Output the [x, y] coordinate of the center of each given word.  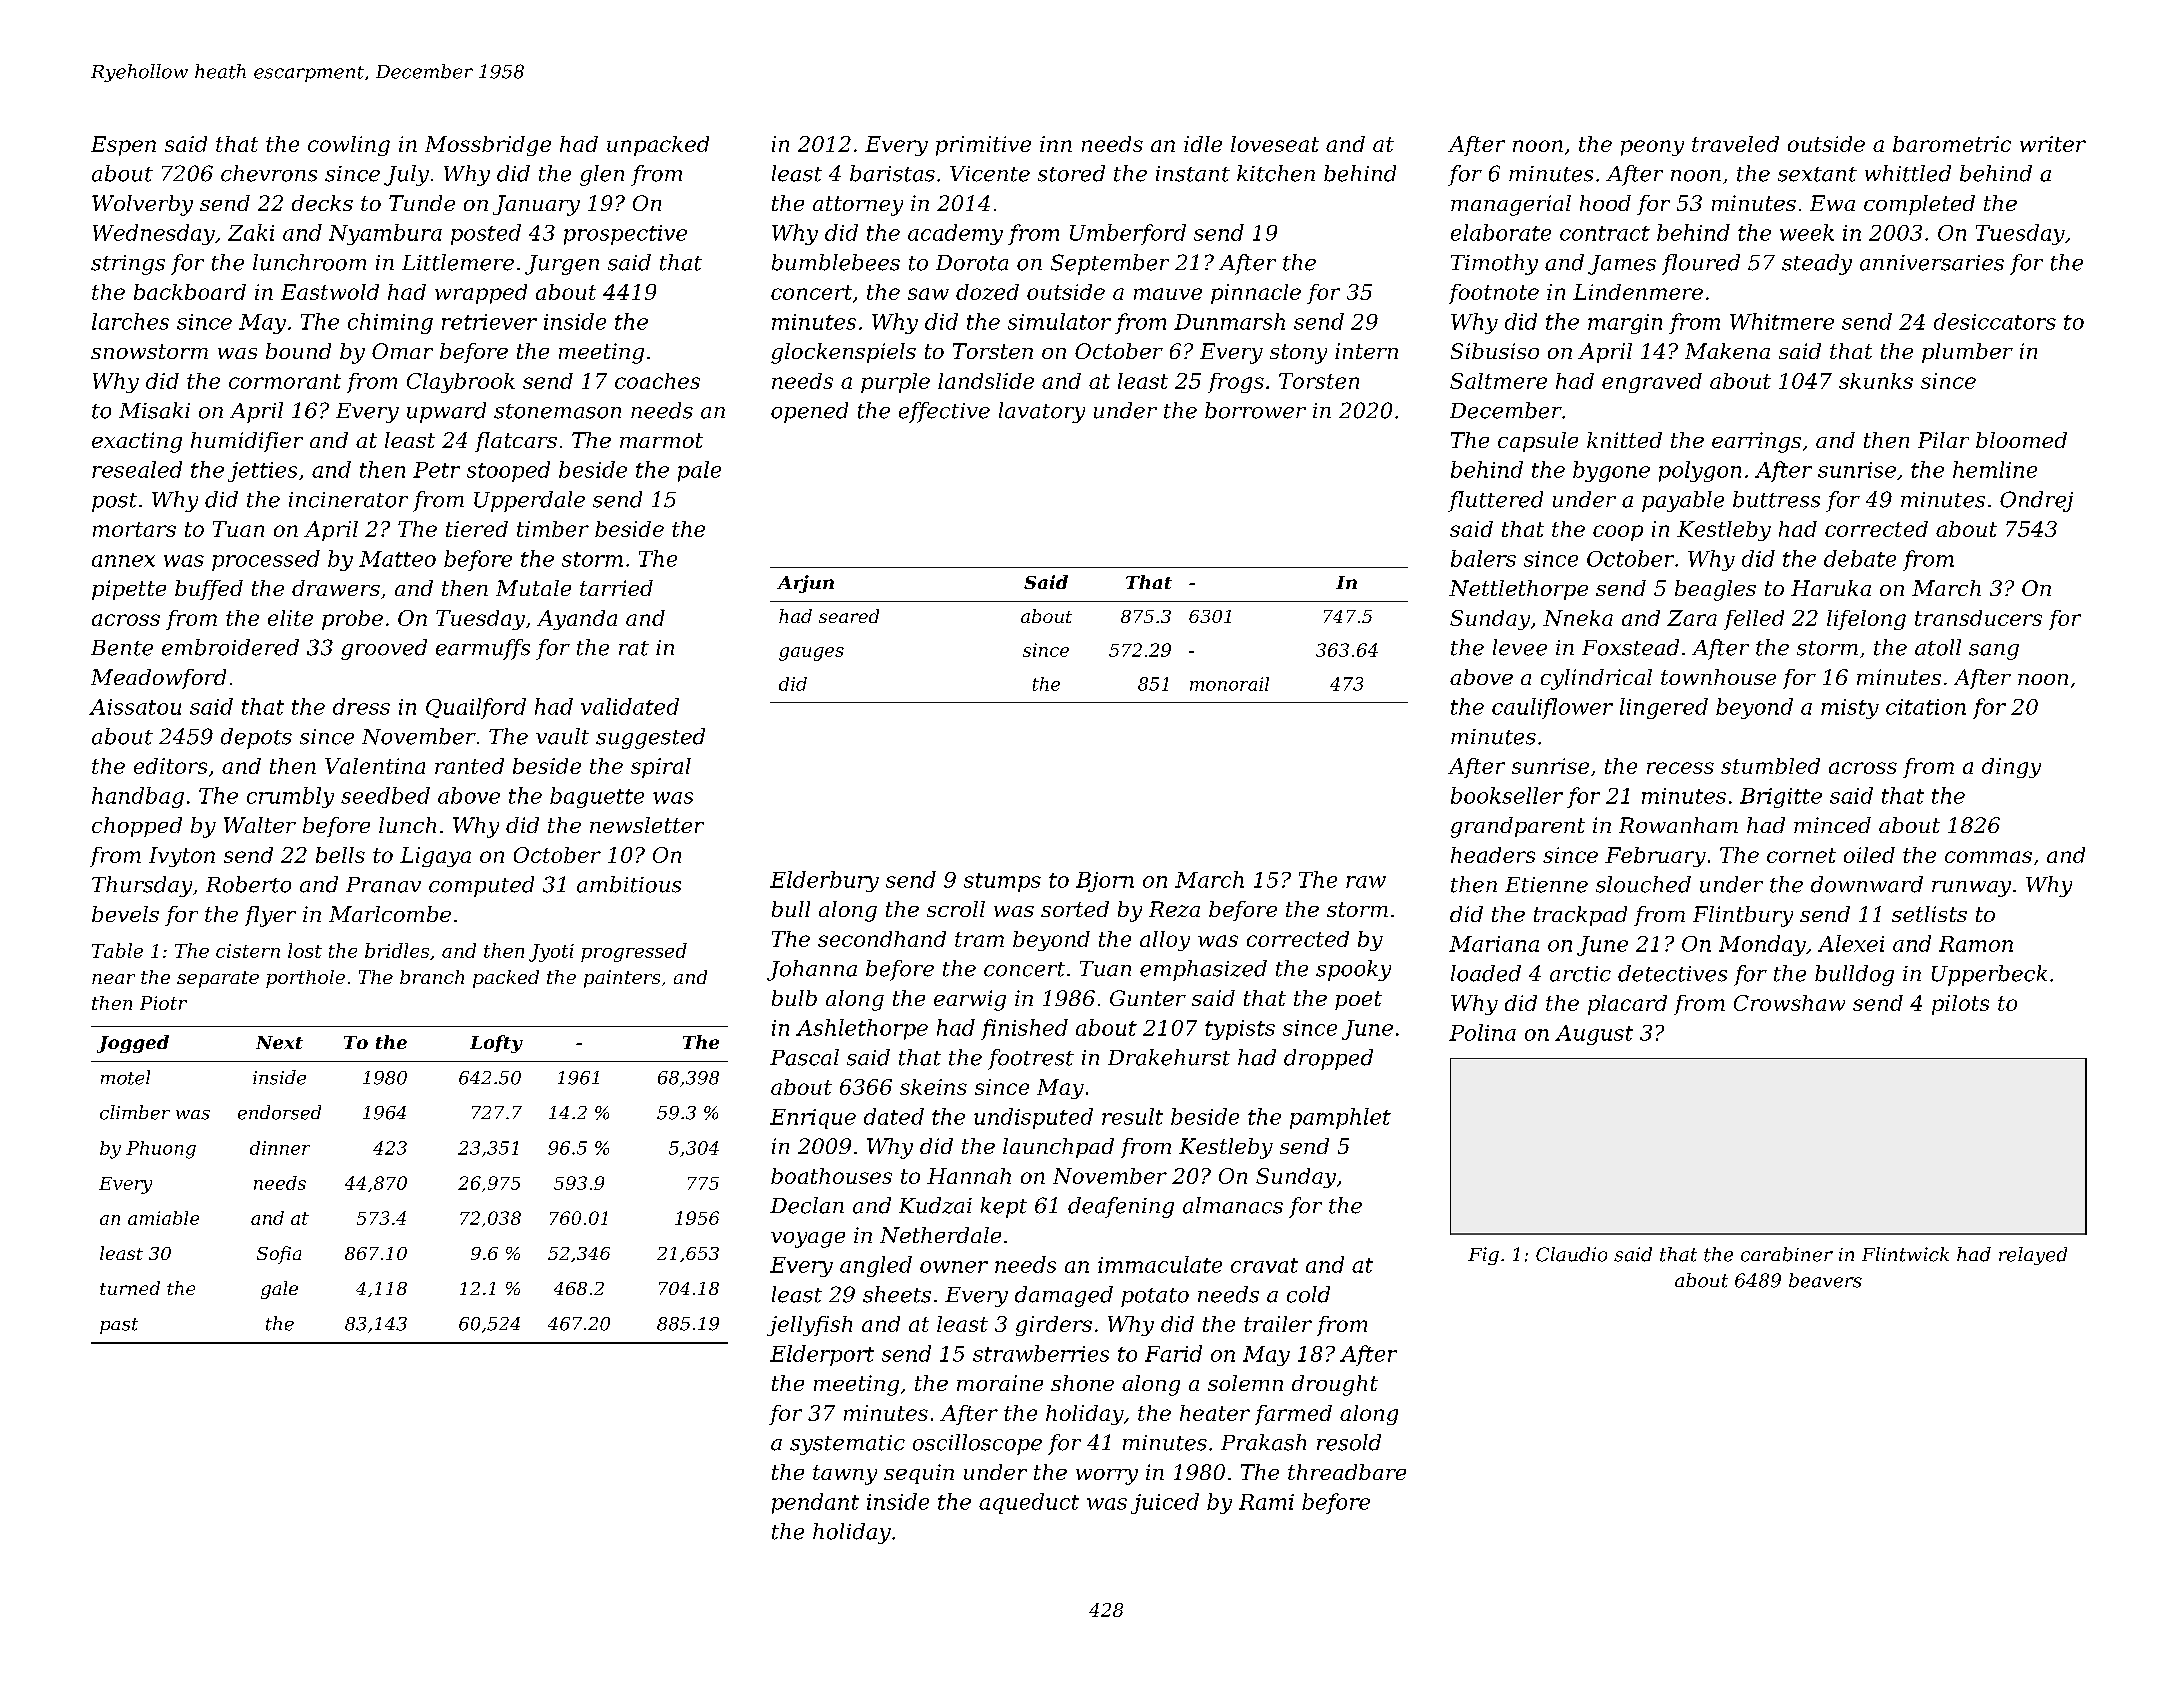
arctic [1580, 974]
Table [117, 950]
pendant [815, 1503]
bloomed [2021, 440]
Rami [1266, 1502]
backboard [190, 292]
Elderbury [824, 881]
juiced [1165, 1503]
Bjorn [1105, 882]
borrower [1255, 410]
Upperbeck [1989, 975]
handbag [138, 797]
